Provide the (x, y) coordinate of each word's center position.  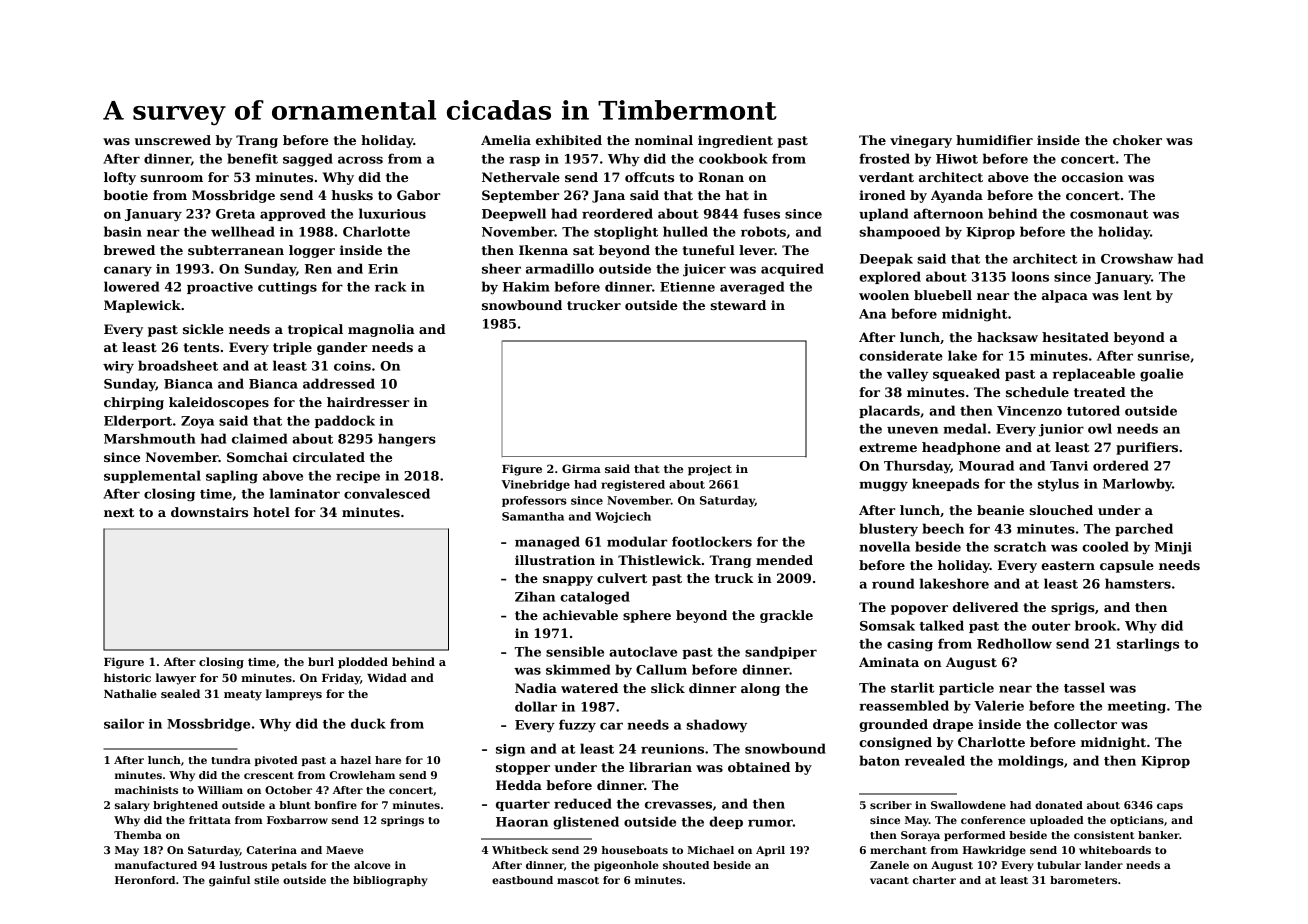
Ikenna (543, 250)
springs (402, 821)
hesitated (1075, 337)
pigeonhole (626, 866)
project (710, 470)
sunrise (1164, 356)
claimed (259, 438)
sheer (501, 268)
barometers (1083, 880)
